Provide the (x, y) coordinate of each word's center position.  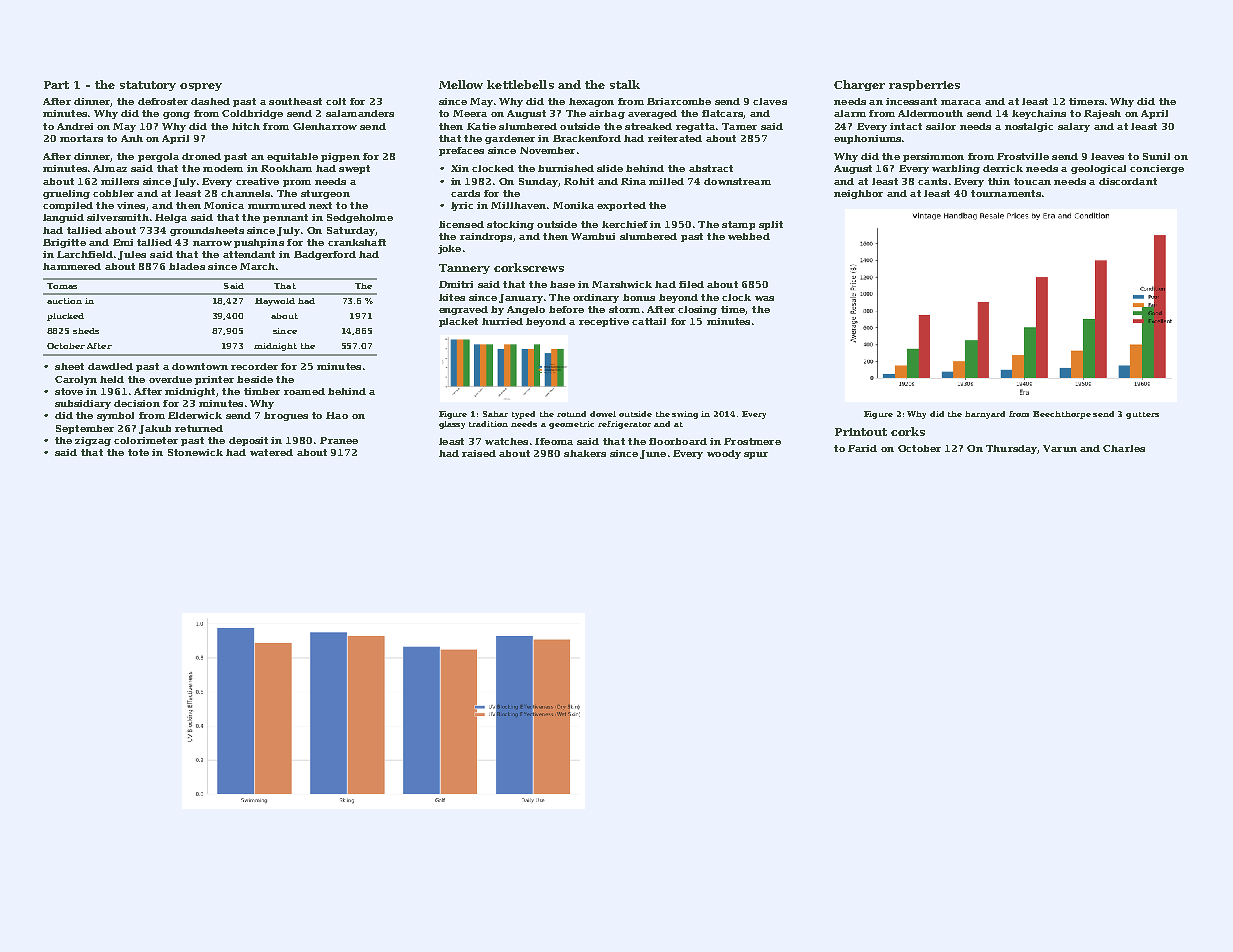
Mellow (461, 84)
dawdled (110, 366)
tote (138, 452)
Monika (573, 205)
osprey (201, 87)
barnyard (985, 415)
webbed (749, 236)
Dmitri (456, 284)
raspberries (924, 85)
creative (257, 181)
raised (479, 453)
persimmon (933, 157)
